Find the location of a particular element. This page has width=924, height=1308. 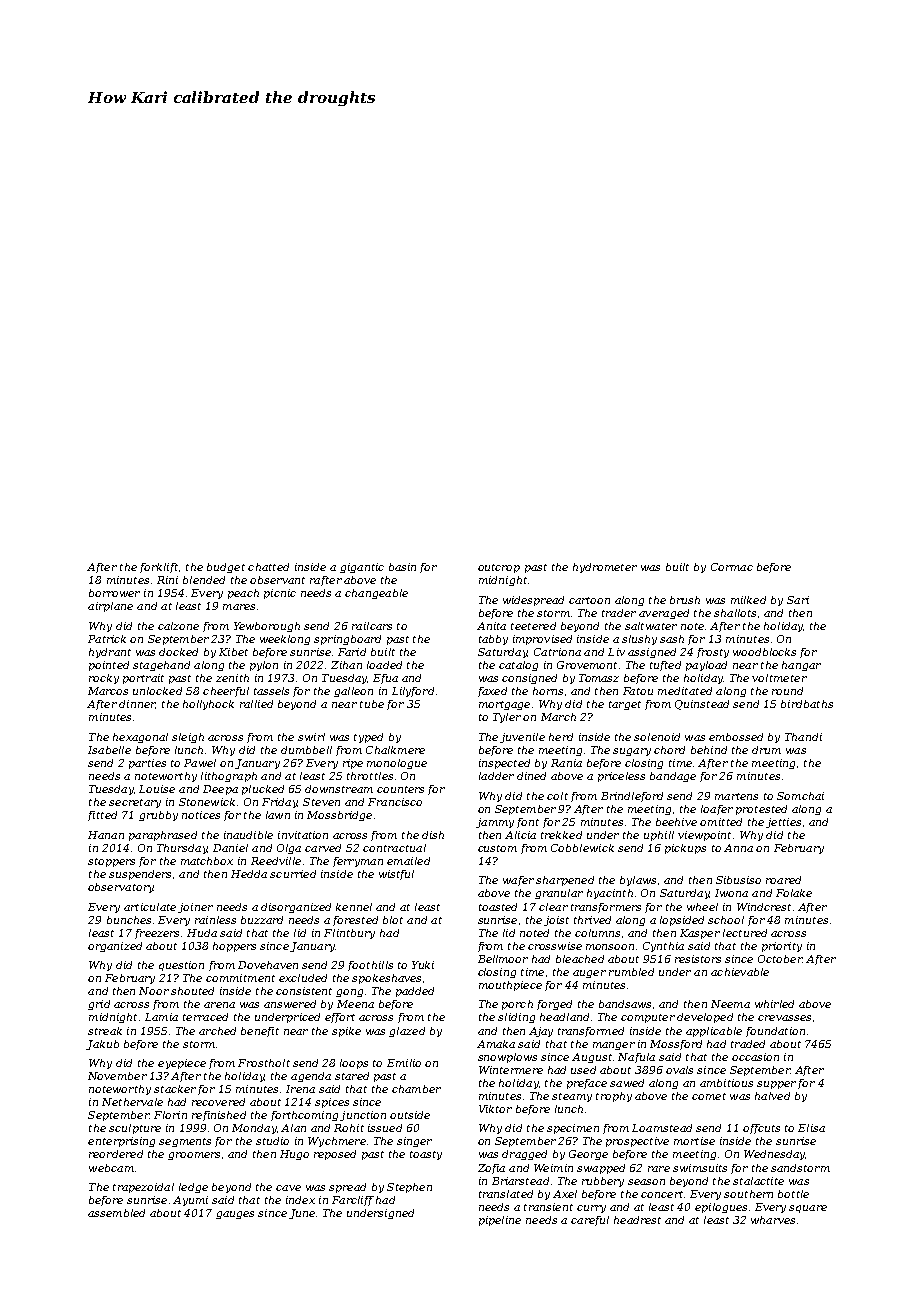

Anna is located at coordinates (738, 848).
